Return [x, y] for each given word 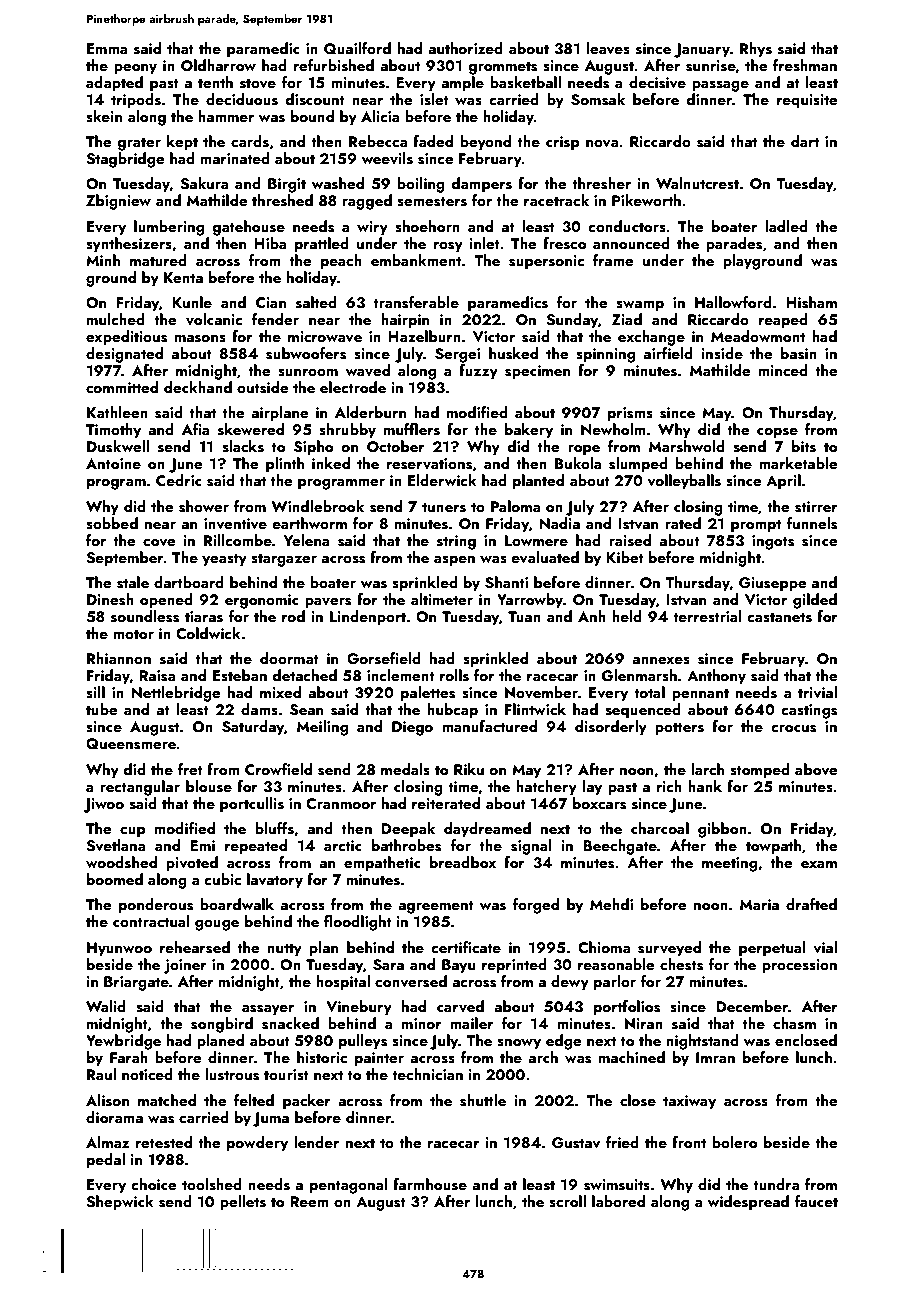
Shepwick [120, 1203]
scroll [567, 1201]
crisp [563, 143]
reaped [783, 321]
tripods [136, 101]
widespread [748, 1203]
